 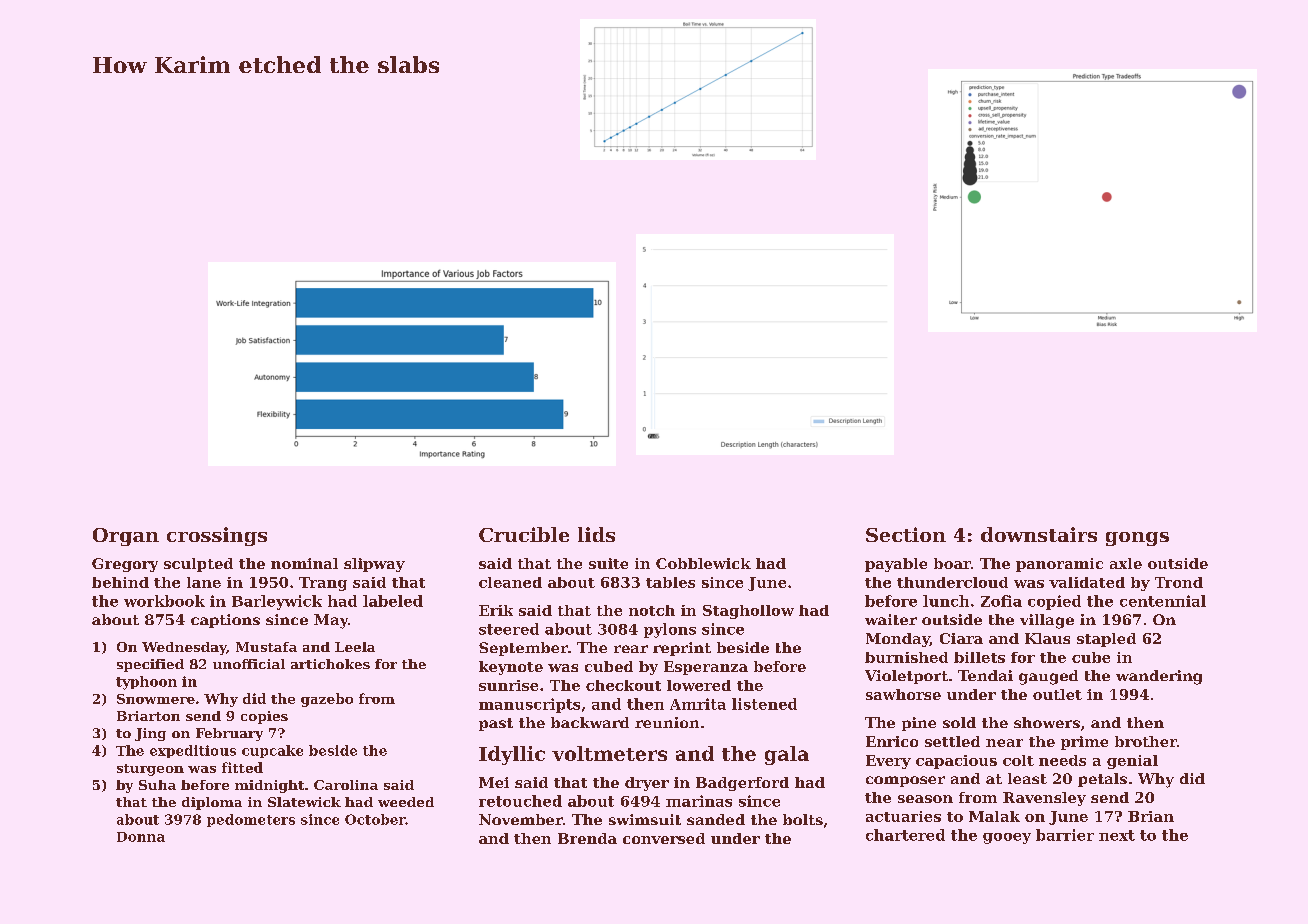 What do you see at coordinates (346, 785) in the image?
I see `Carolina` at bounding box center [346, 785].
